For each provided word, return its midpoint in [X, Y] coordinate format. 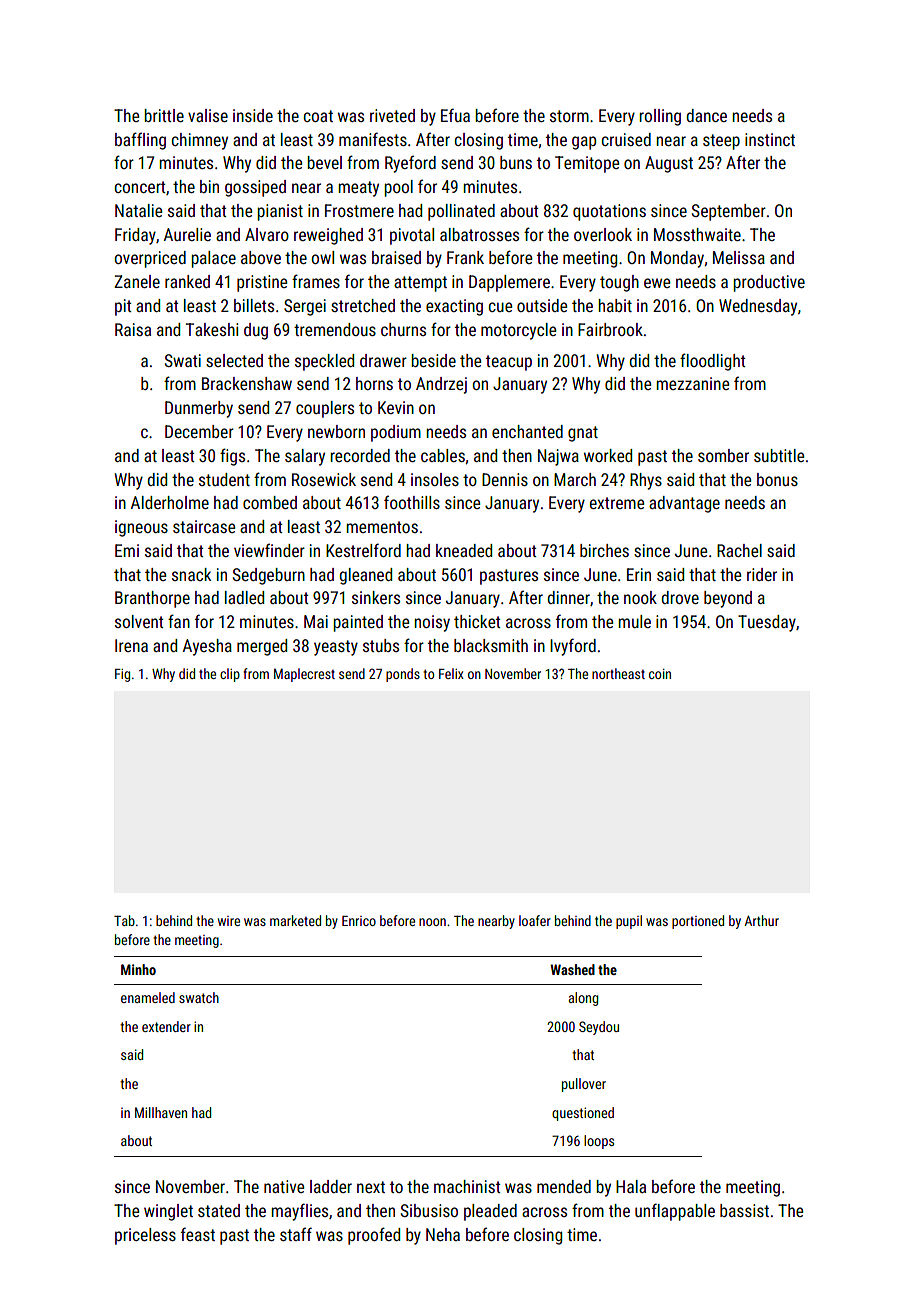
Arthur [761, 920]
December [199, 431]
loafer [534, 920]
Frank [465, 257]
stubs [381, 645]
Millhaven [161, 1112]
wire [229, 921]
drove [680, 597]
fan [179, 621]
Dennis [505, 479]
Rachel [739, 550]
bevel [324, 162]
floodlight [713, 362]
